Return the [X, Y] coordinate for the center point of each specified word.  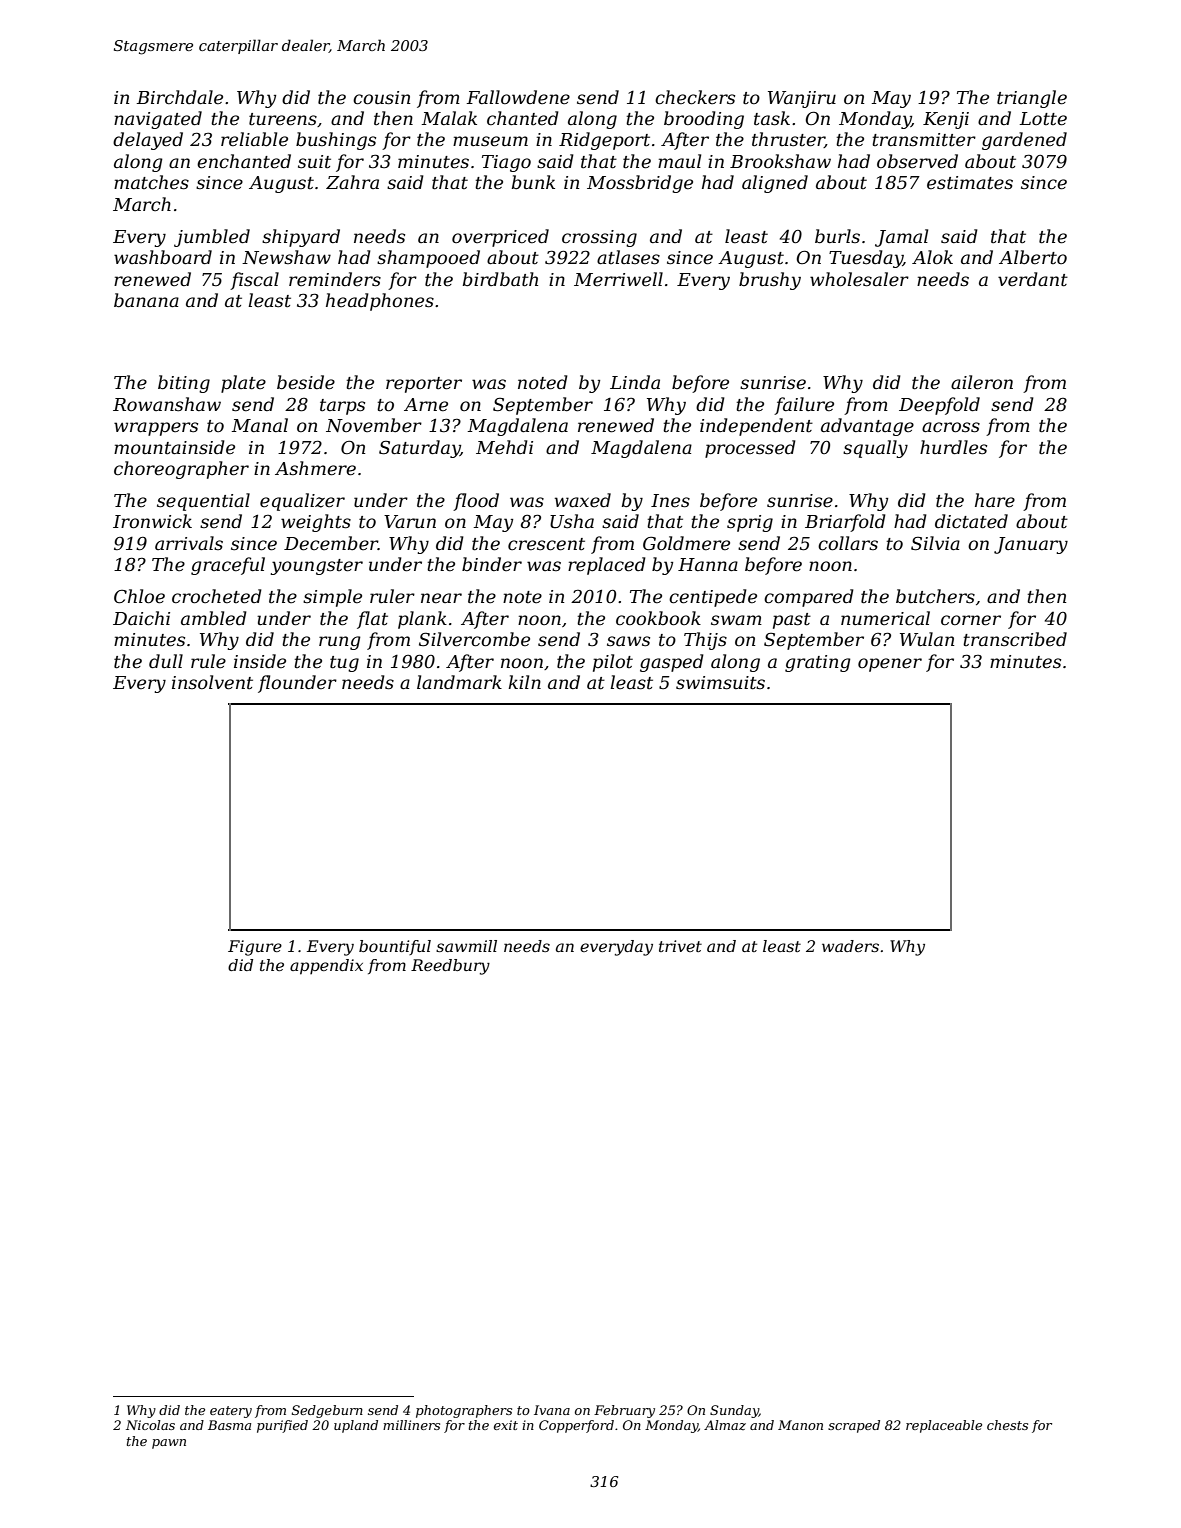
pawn [169, 1444]
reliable [254, 139]
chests [1007, 1425]
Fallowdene [518, 97]
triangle [1032, 99]
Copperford [576, 1426]
